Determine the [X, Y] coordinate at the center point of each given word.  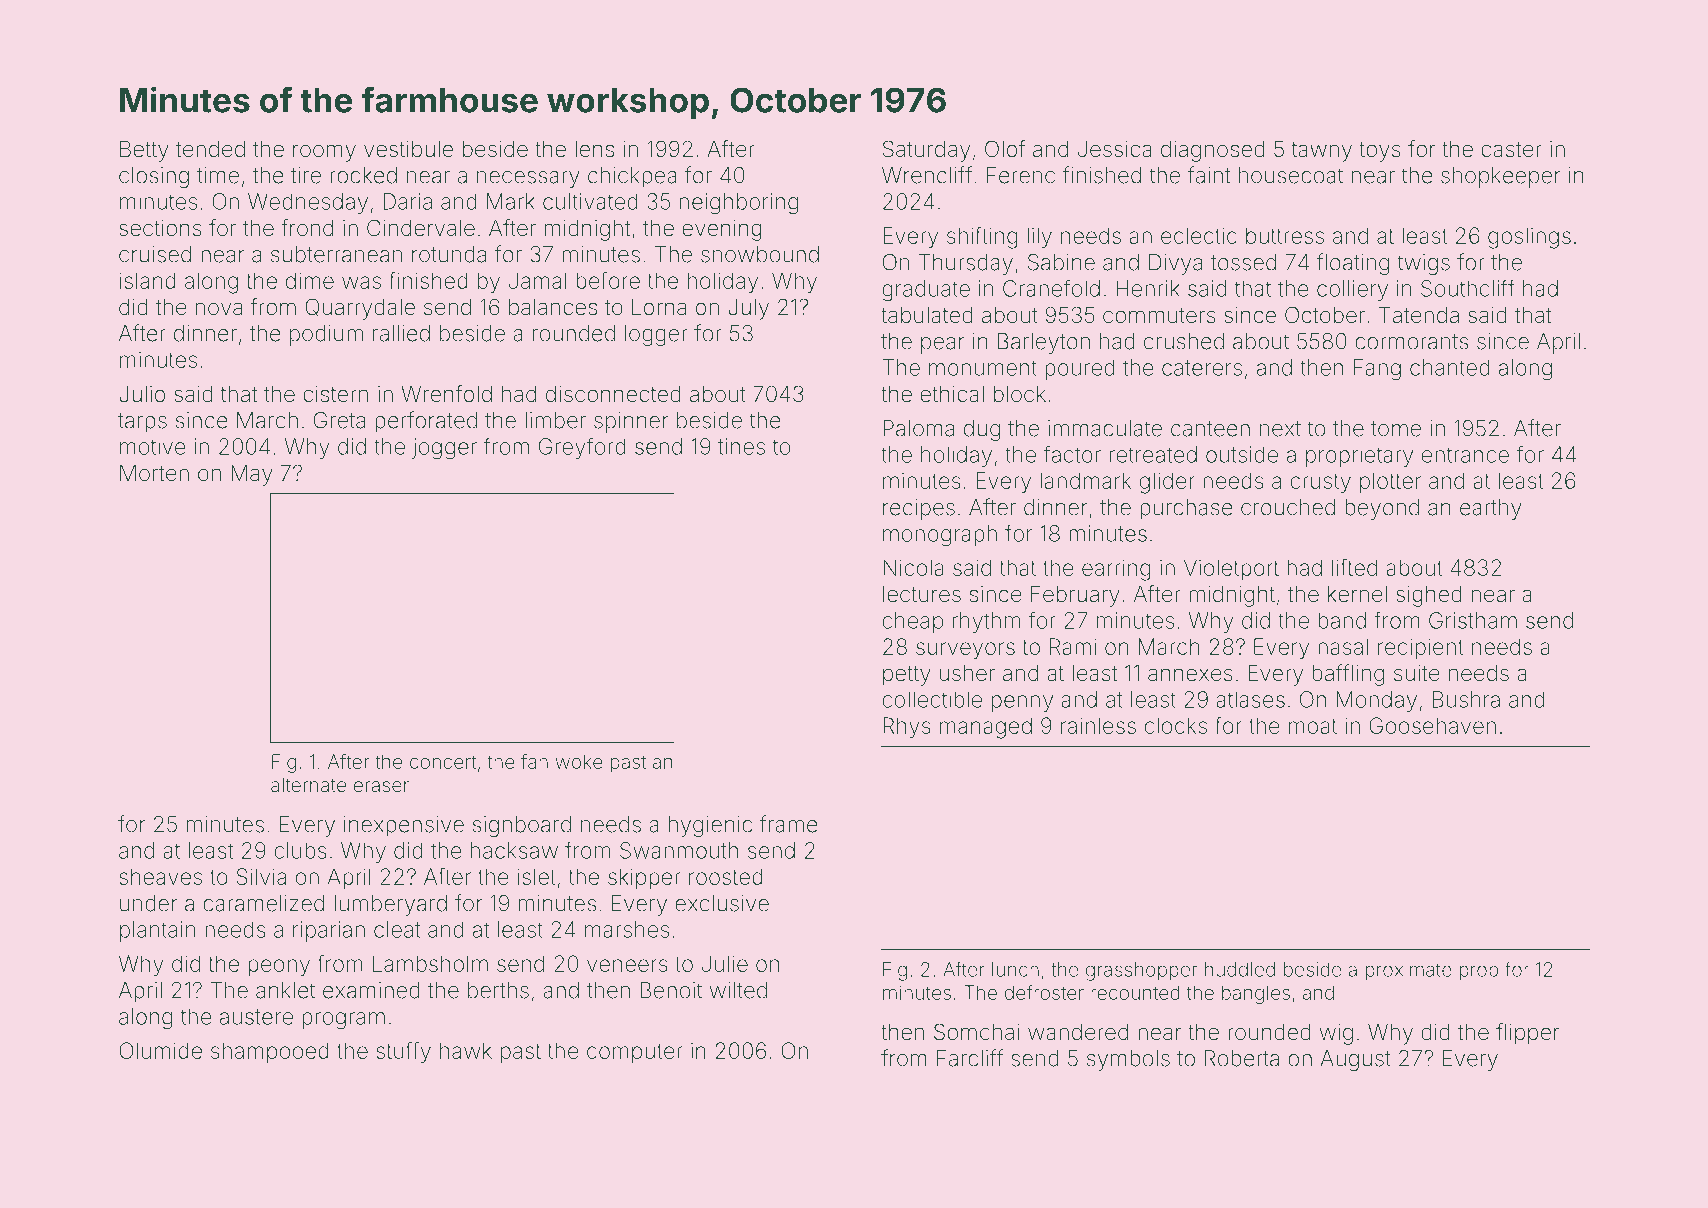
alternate [308, 785]
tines [741, 446]
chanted [1450, 367]
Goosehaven [1432, 725]
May [252, 475]
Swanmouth [679, 850]
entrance [1465, 455]
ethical [952, 394]
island [148, 280]
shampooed [270, 1052]
